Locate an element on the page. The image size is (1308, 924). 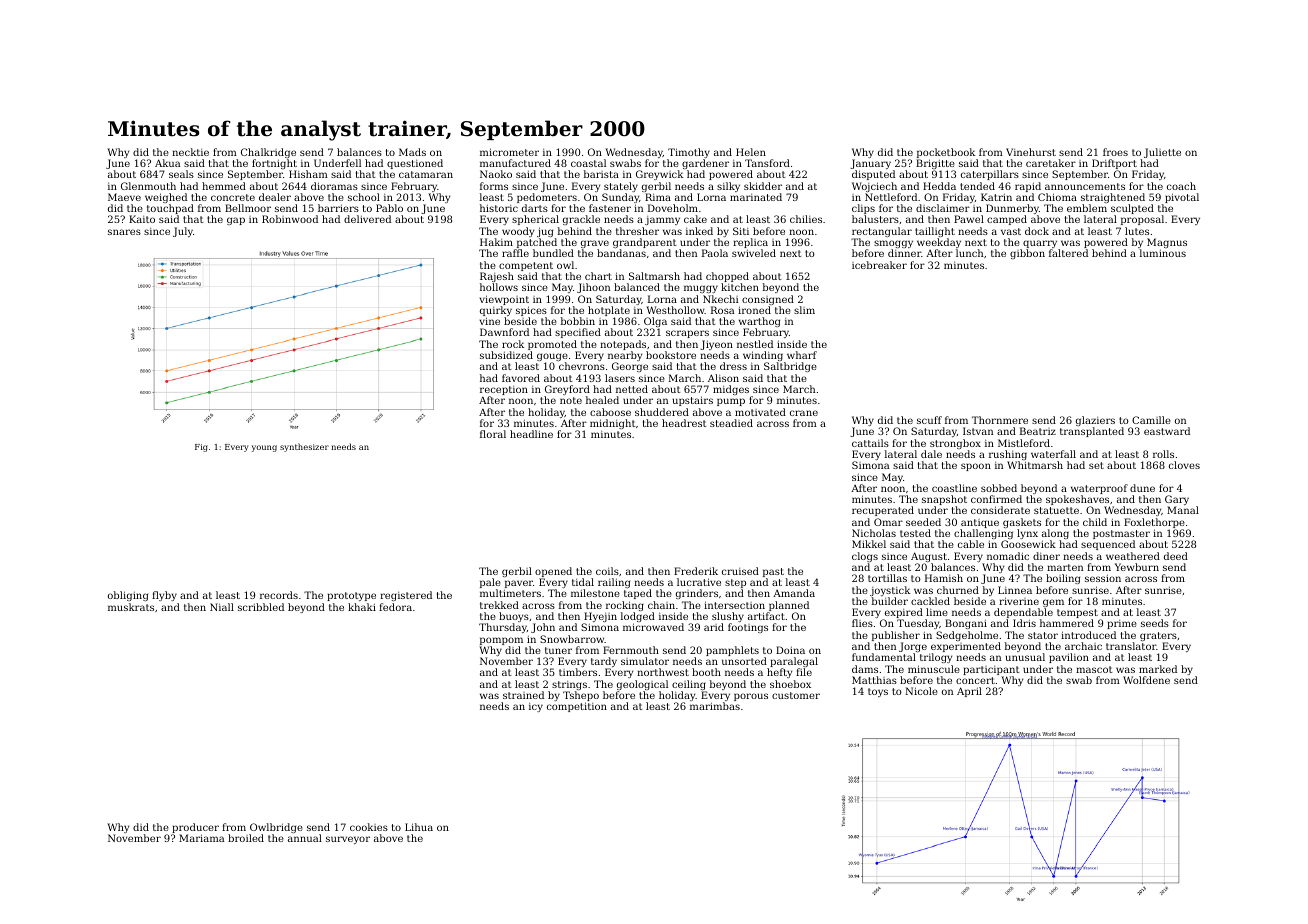
tardy is located at coordinates (604, 663).
